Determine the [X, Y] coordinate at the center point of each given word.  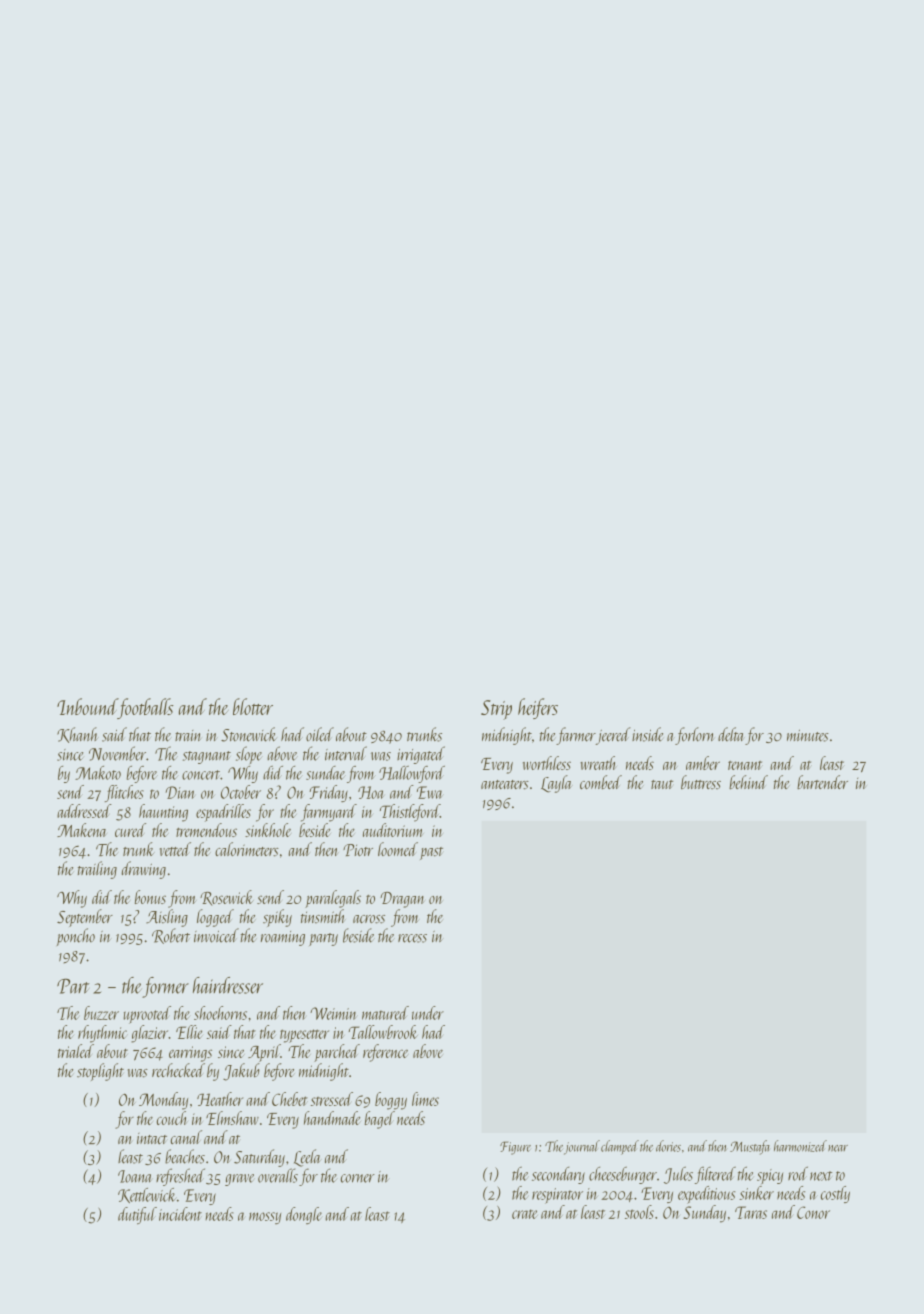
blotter [253, 706]
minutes [808, 736]
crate [525, 1214]
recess [412, 938]
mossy [265, 1218]
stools [639, 1212]
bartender [822, 782]
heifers [538, 708]
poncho [76, 937]
